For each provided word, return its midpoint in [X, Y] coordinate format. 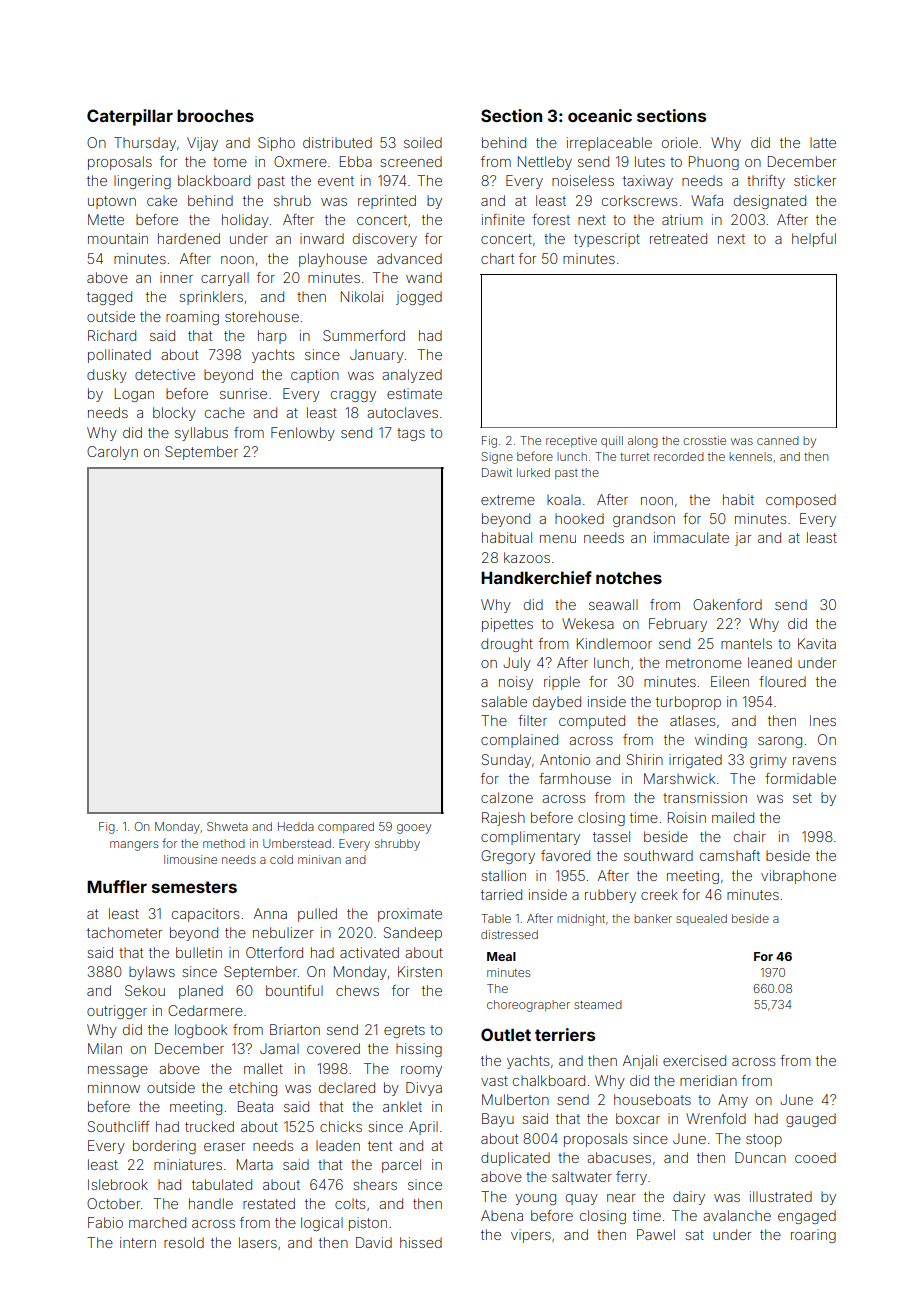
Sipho [276, 144]
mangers [134, 846]
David [374, 1242]
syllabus [201, 434]
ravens [814, 761]
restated [269, 1203]
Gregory [508, 857]
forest [551, 219]
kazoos [527, 557]
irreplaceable [609, 144]
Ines [823, 720]
